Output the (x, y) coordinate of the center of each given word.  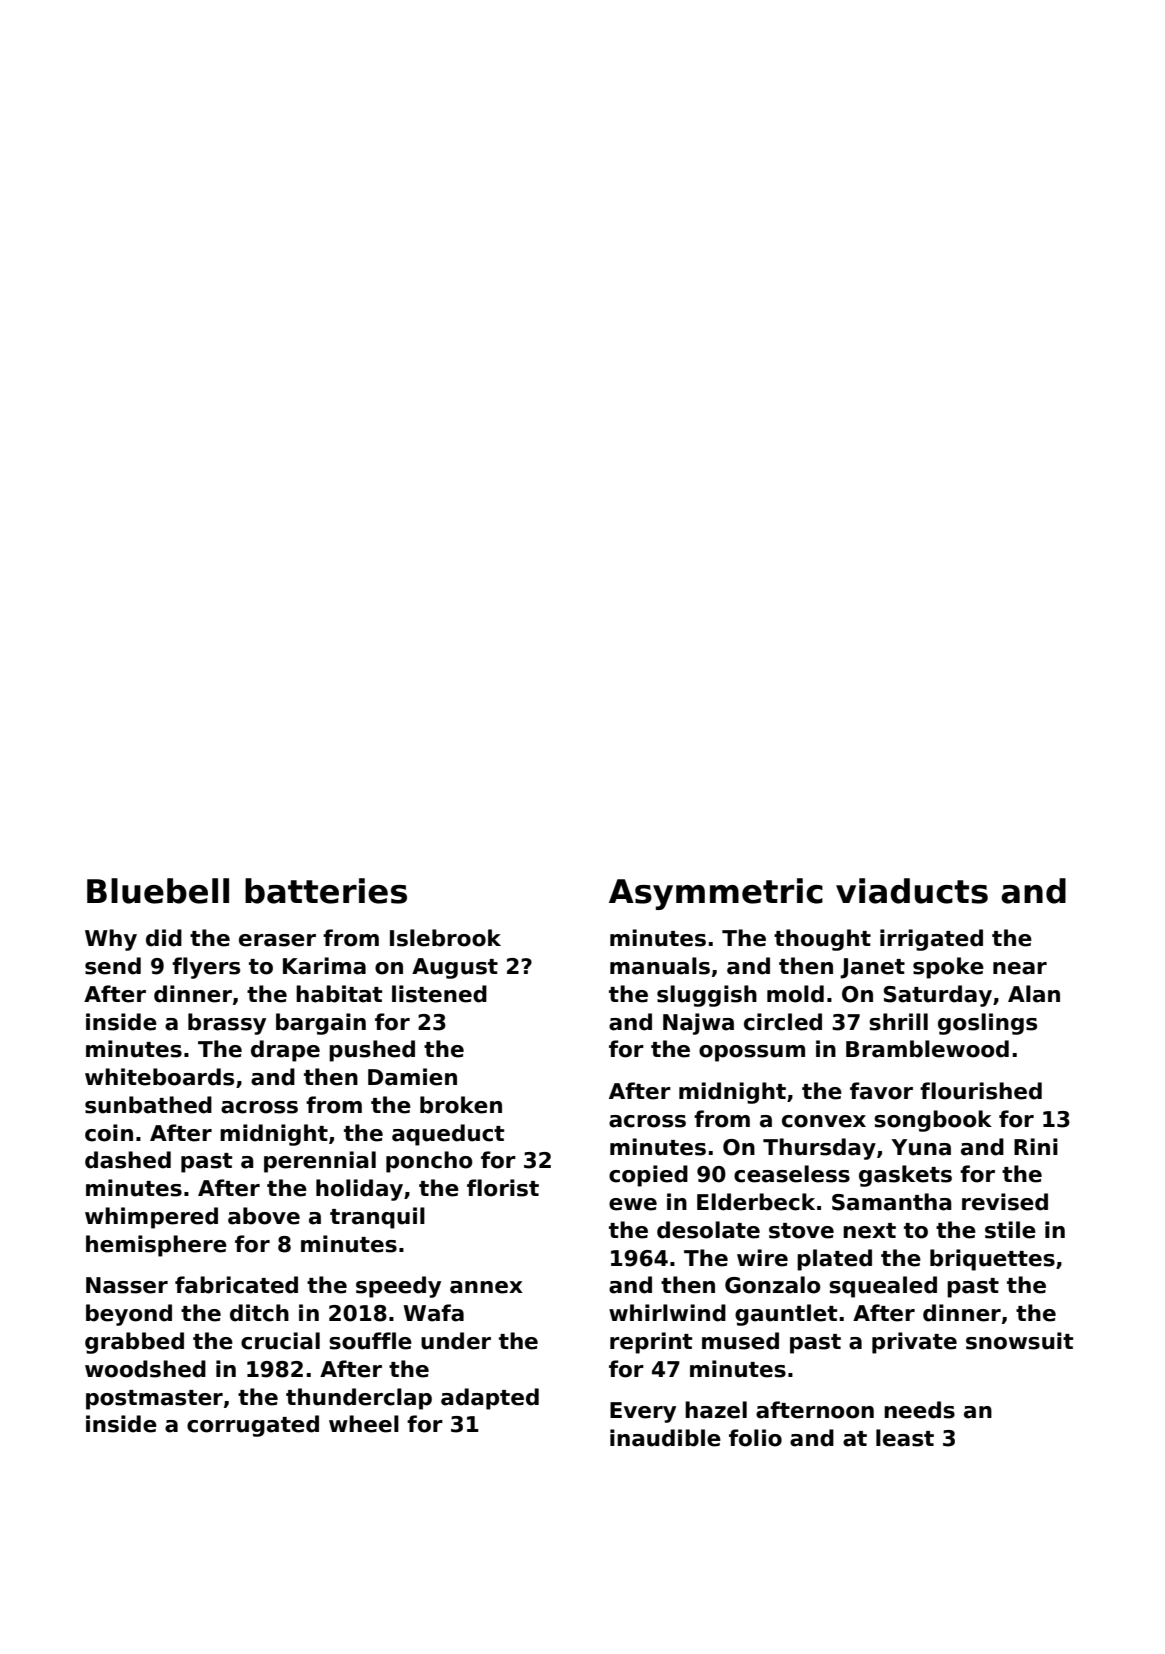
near (1020, 968)
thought (822, 940)
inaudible (665, 1438)
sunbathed (148, 1105)
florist (503, 1188)
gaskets (905, 1176)
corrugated (253, 1426)
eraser (277, 940)
